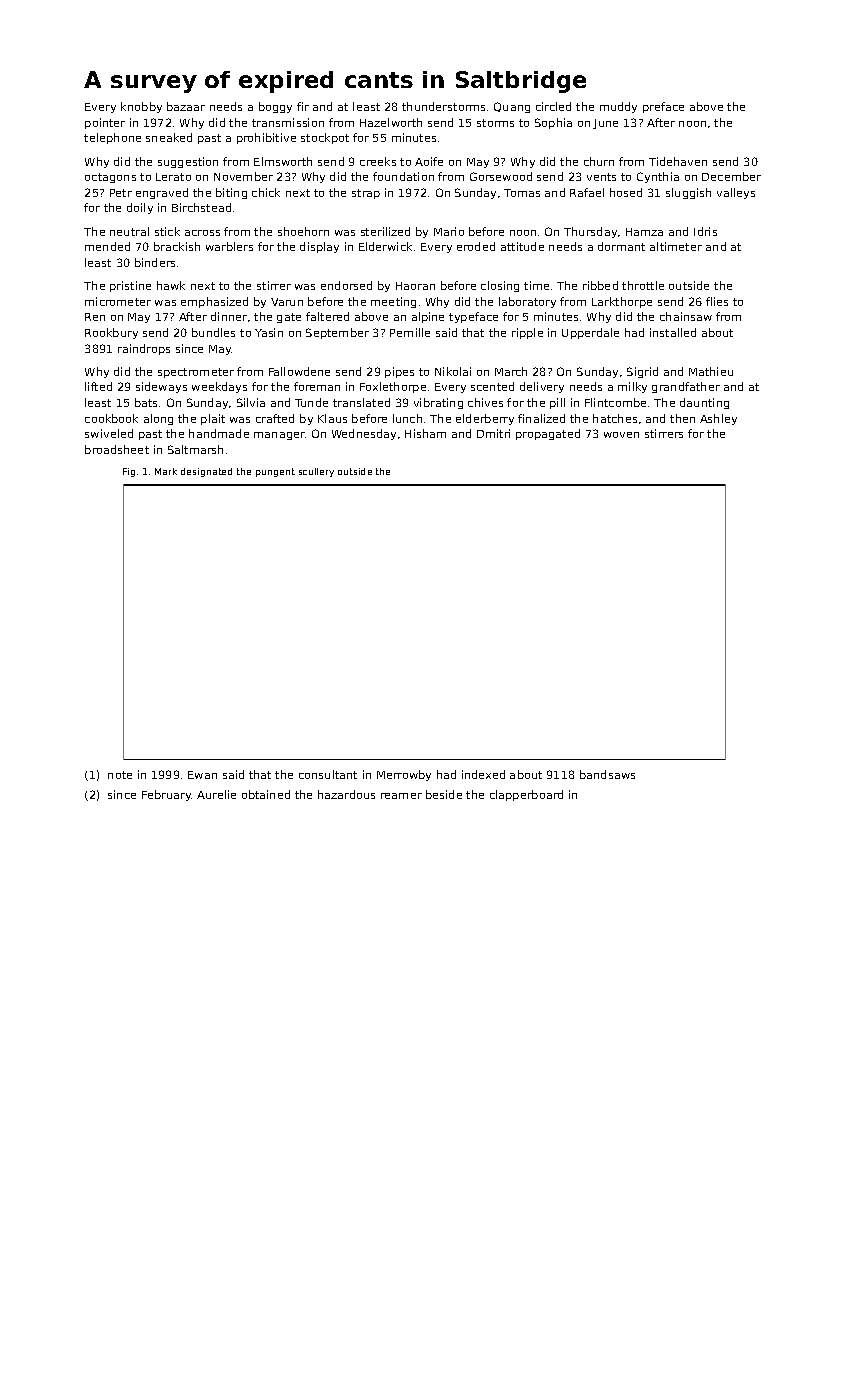 The height and width of the page is (1400, 849). Describe the element at coordinates (169, 137) in the page. I see `sneaked` at that location.
